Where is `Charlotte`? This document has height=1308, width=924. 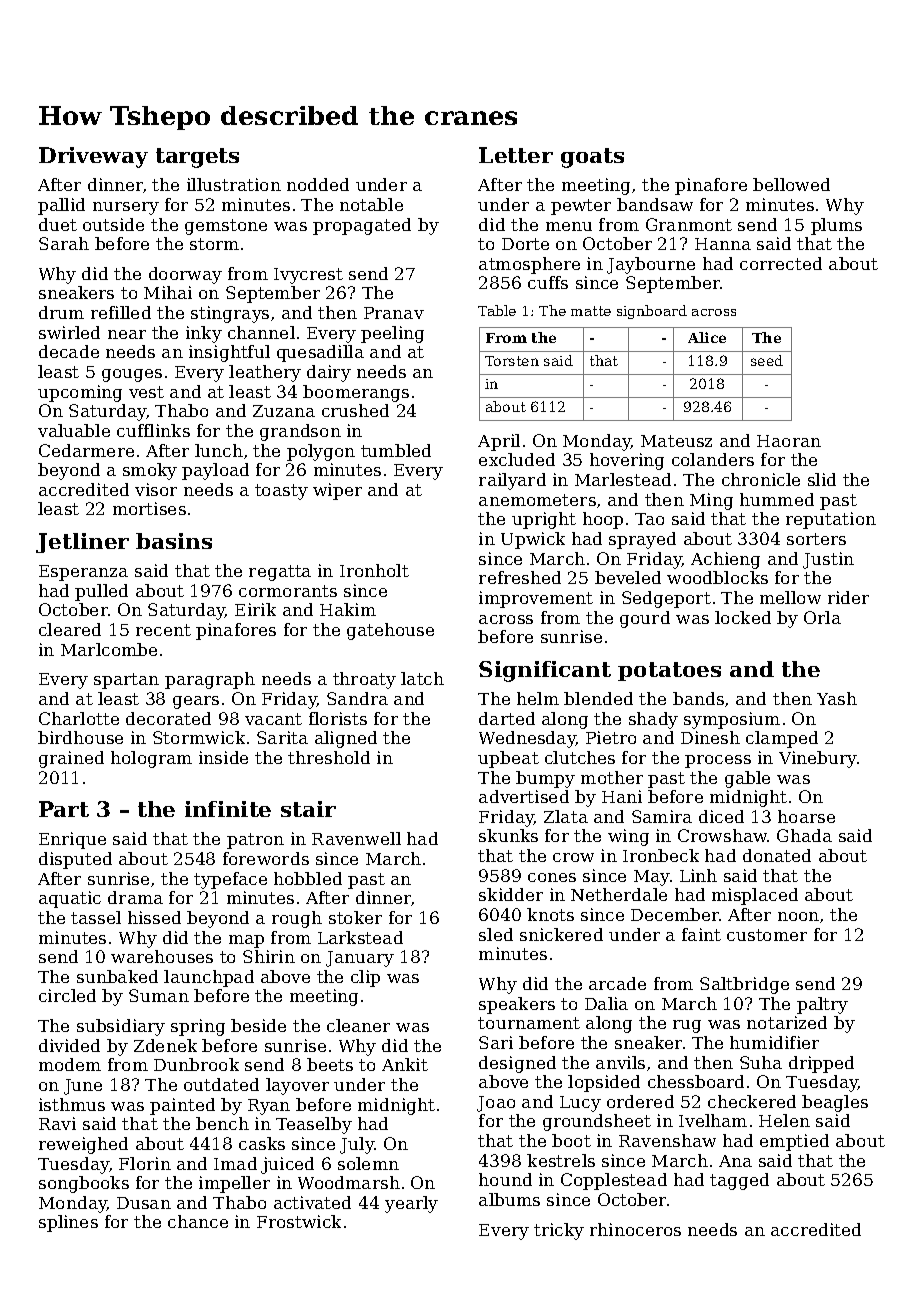
Charlotte is located at coordinates (79, 718).
